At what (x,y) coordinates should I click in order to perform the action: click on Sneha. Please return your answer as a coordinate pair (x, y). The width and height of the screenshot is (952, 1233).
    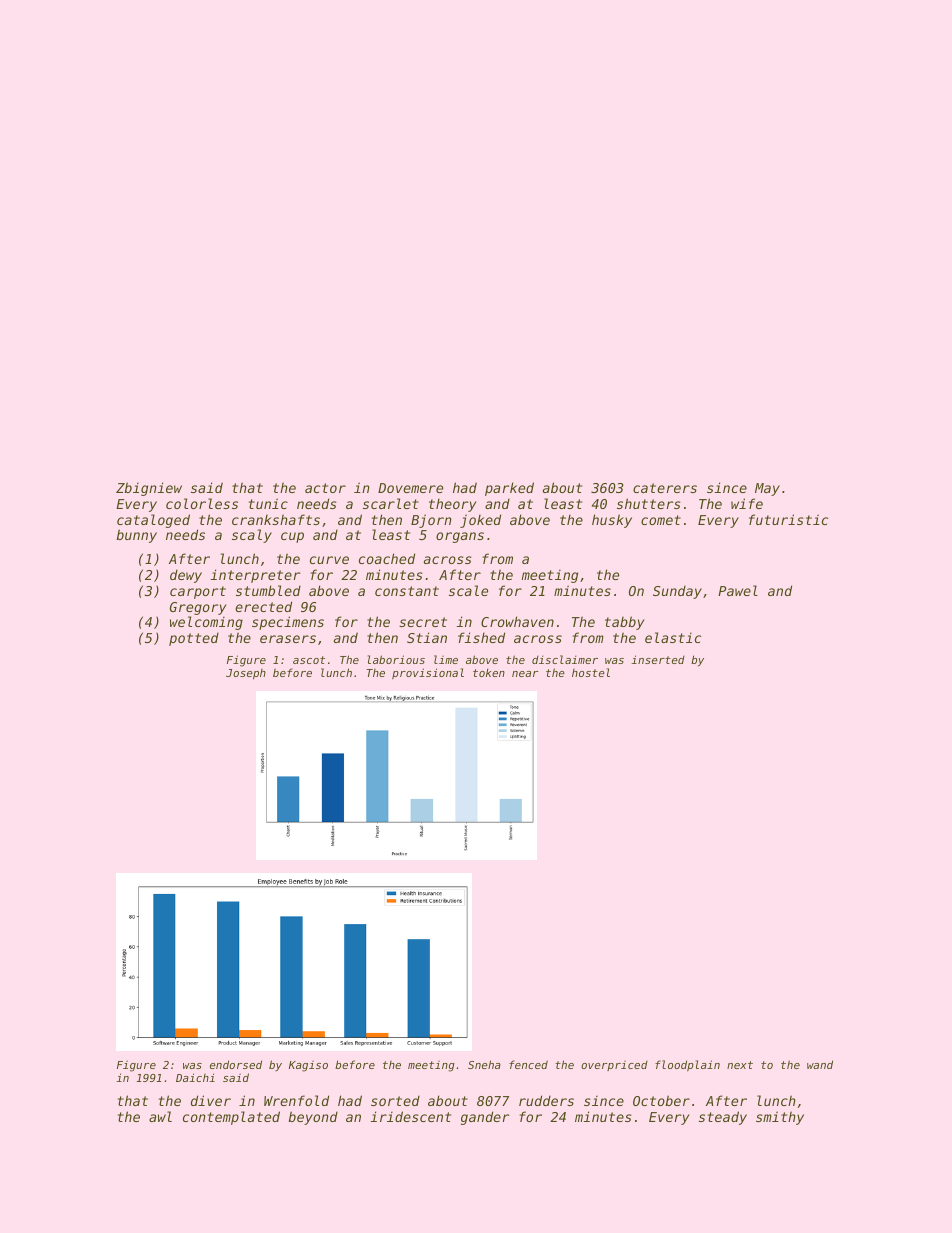
    Looking at the image, I should click on (484, 1064).
